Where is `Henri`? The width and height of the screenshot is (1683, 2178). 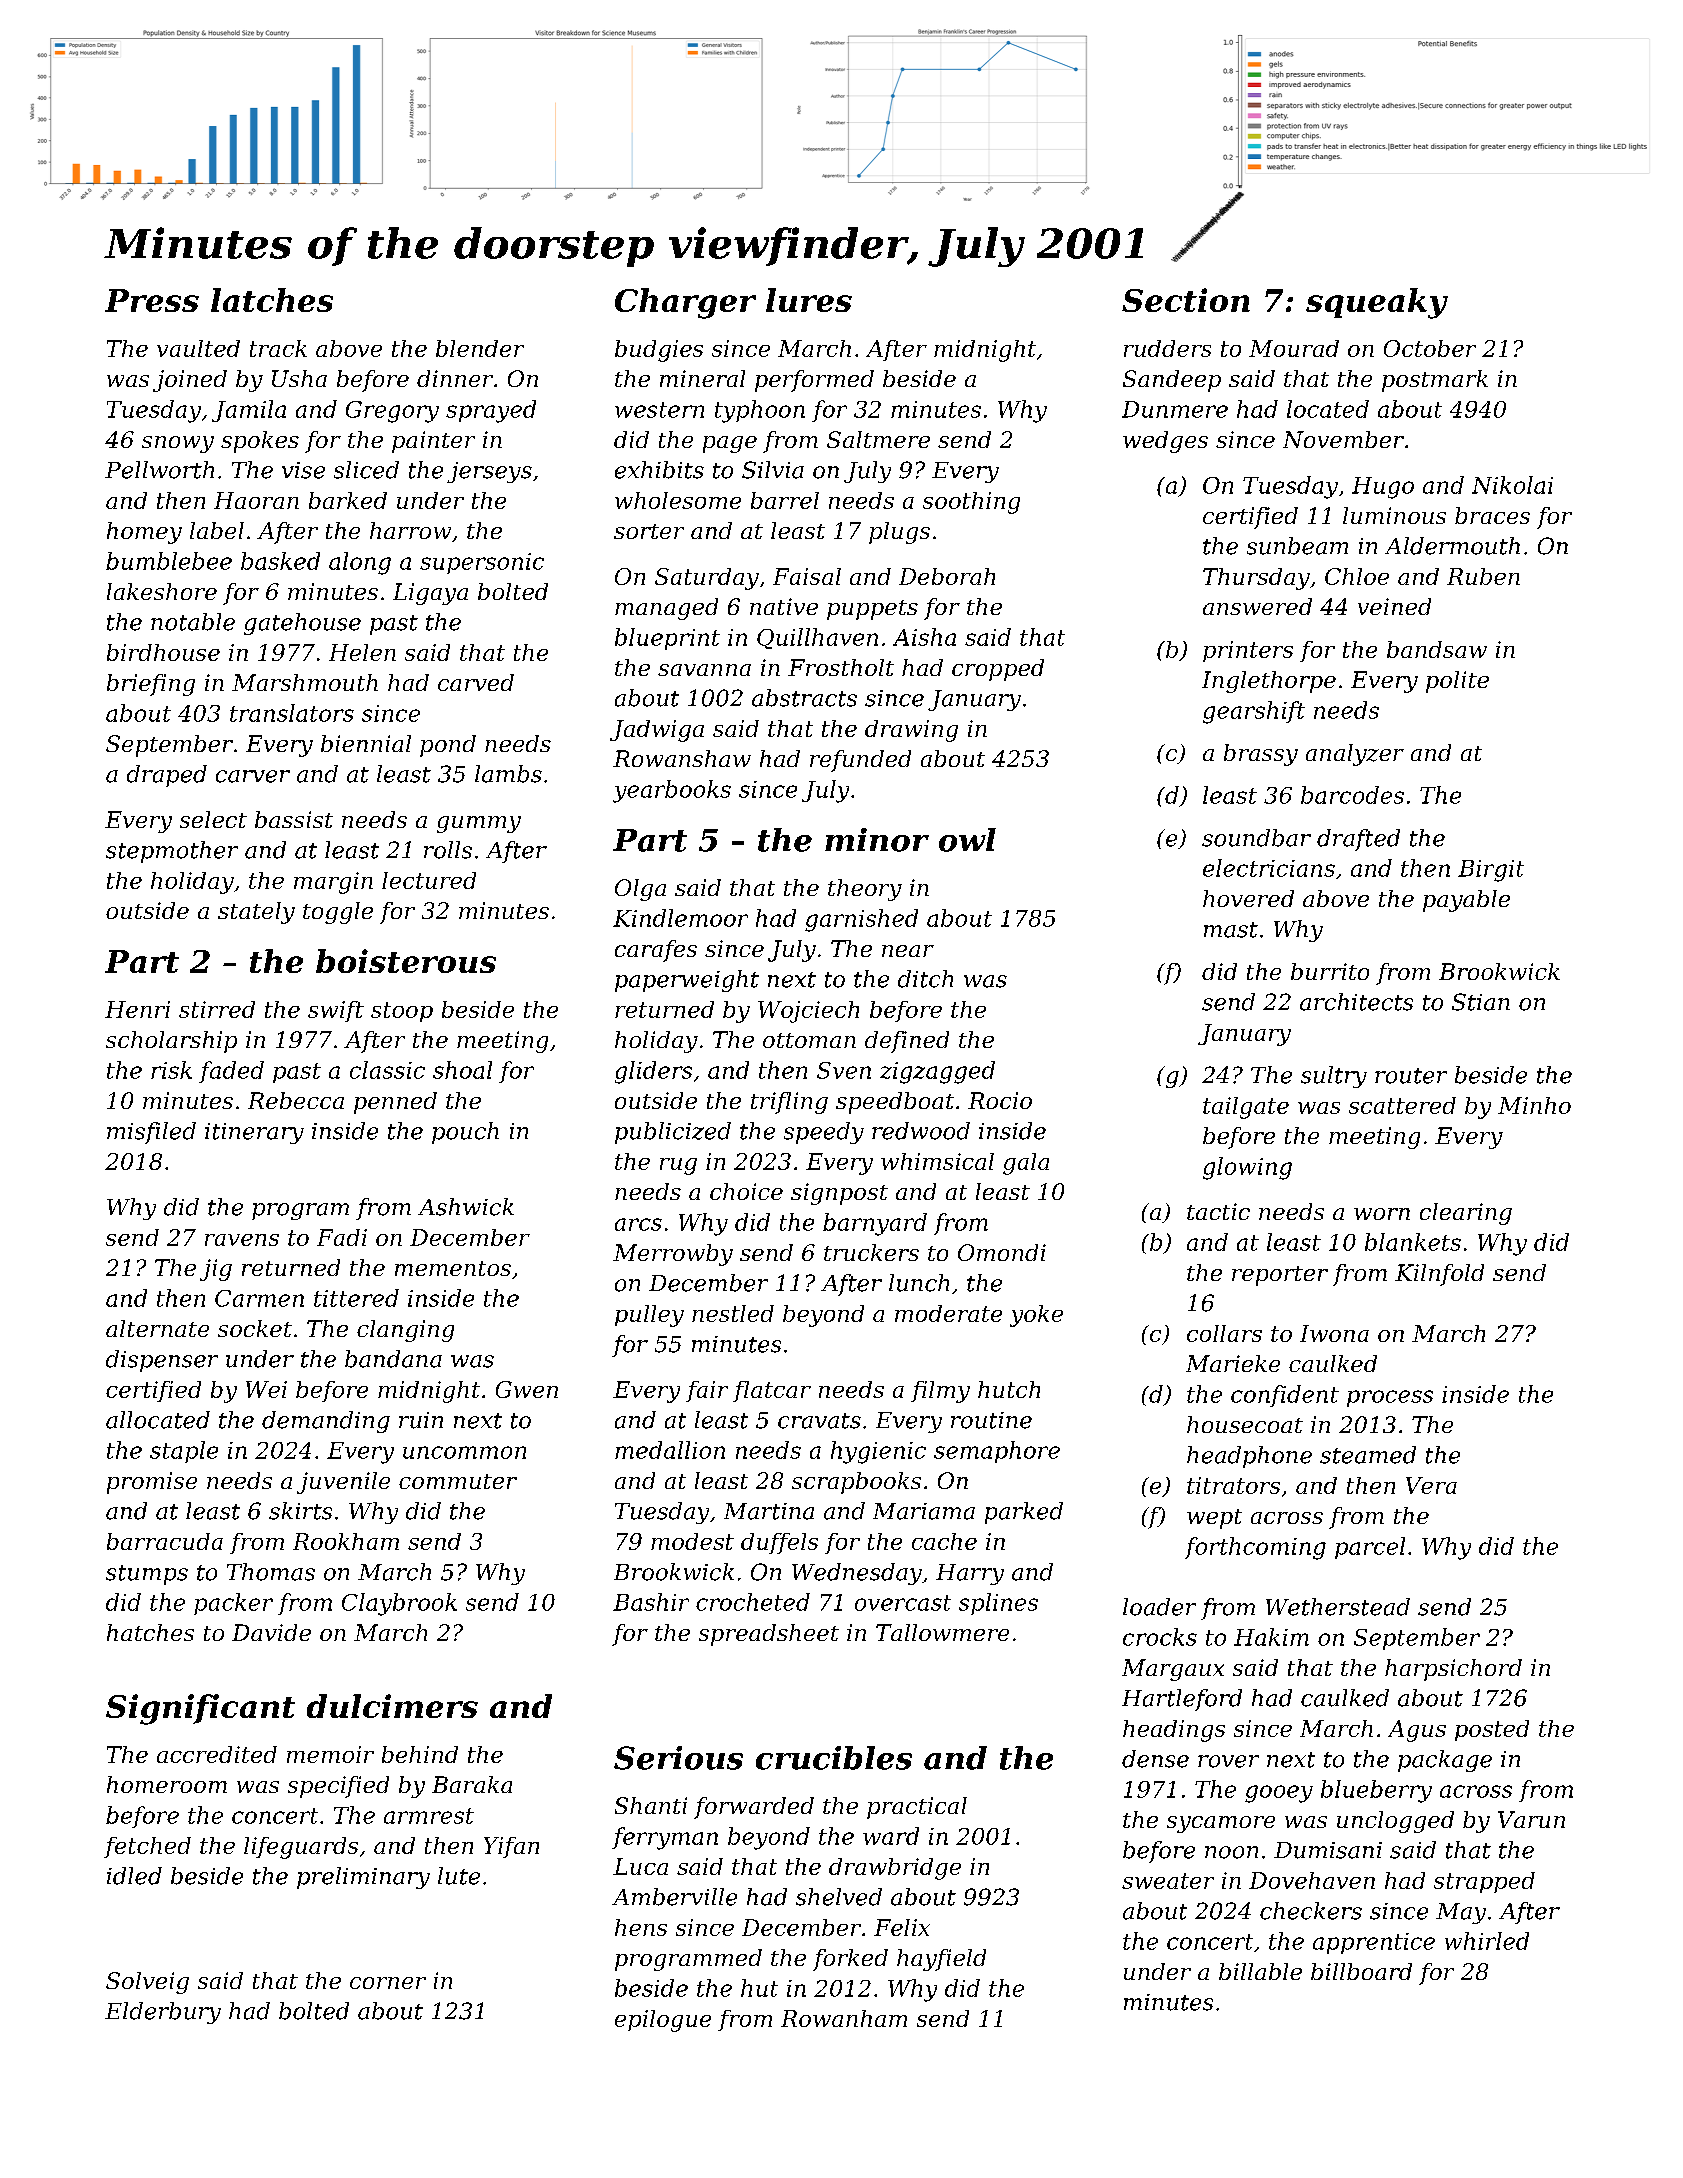 Henri is located at coordinates (137, 1009).
